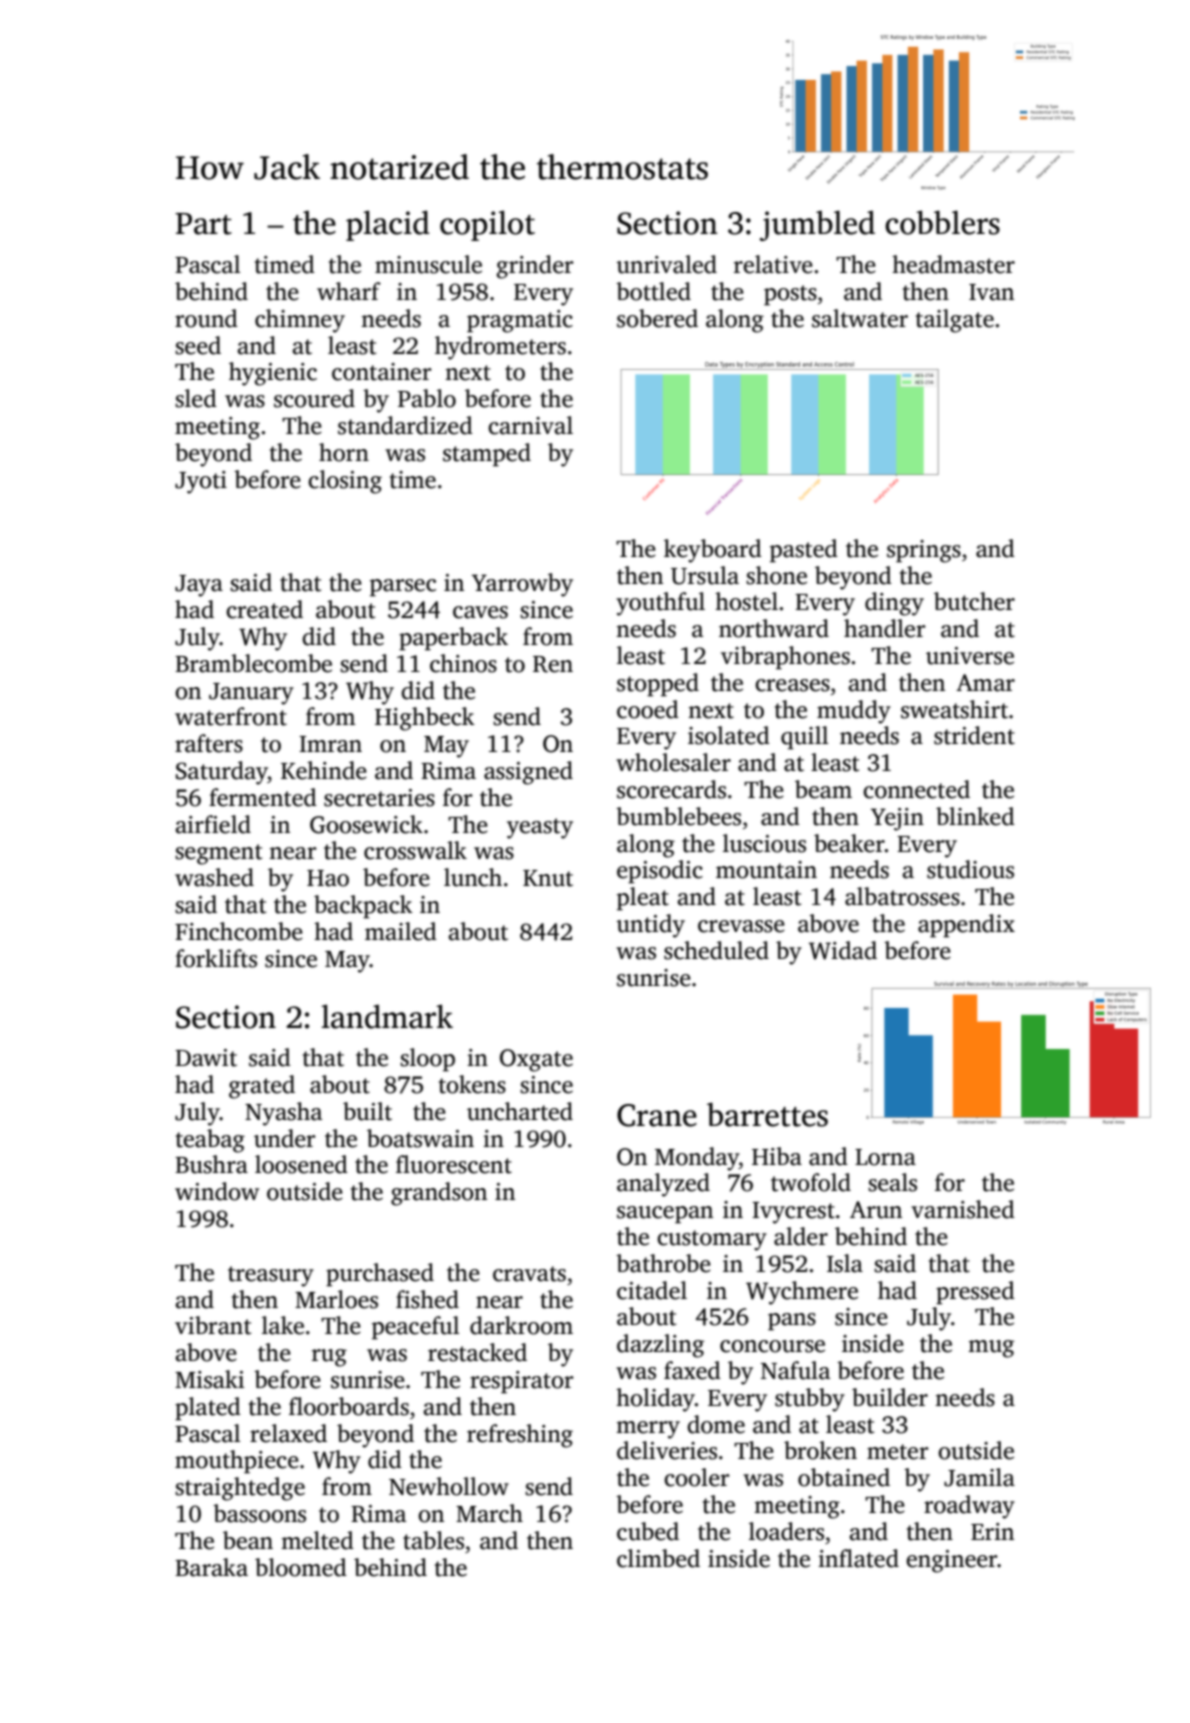 This screenshot has width=1190, height=1723. What do you see at coordinates (858, 1558) in the screenshot?
I see `inflated` at bounding box center [858, 1558].
